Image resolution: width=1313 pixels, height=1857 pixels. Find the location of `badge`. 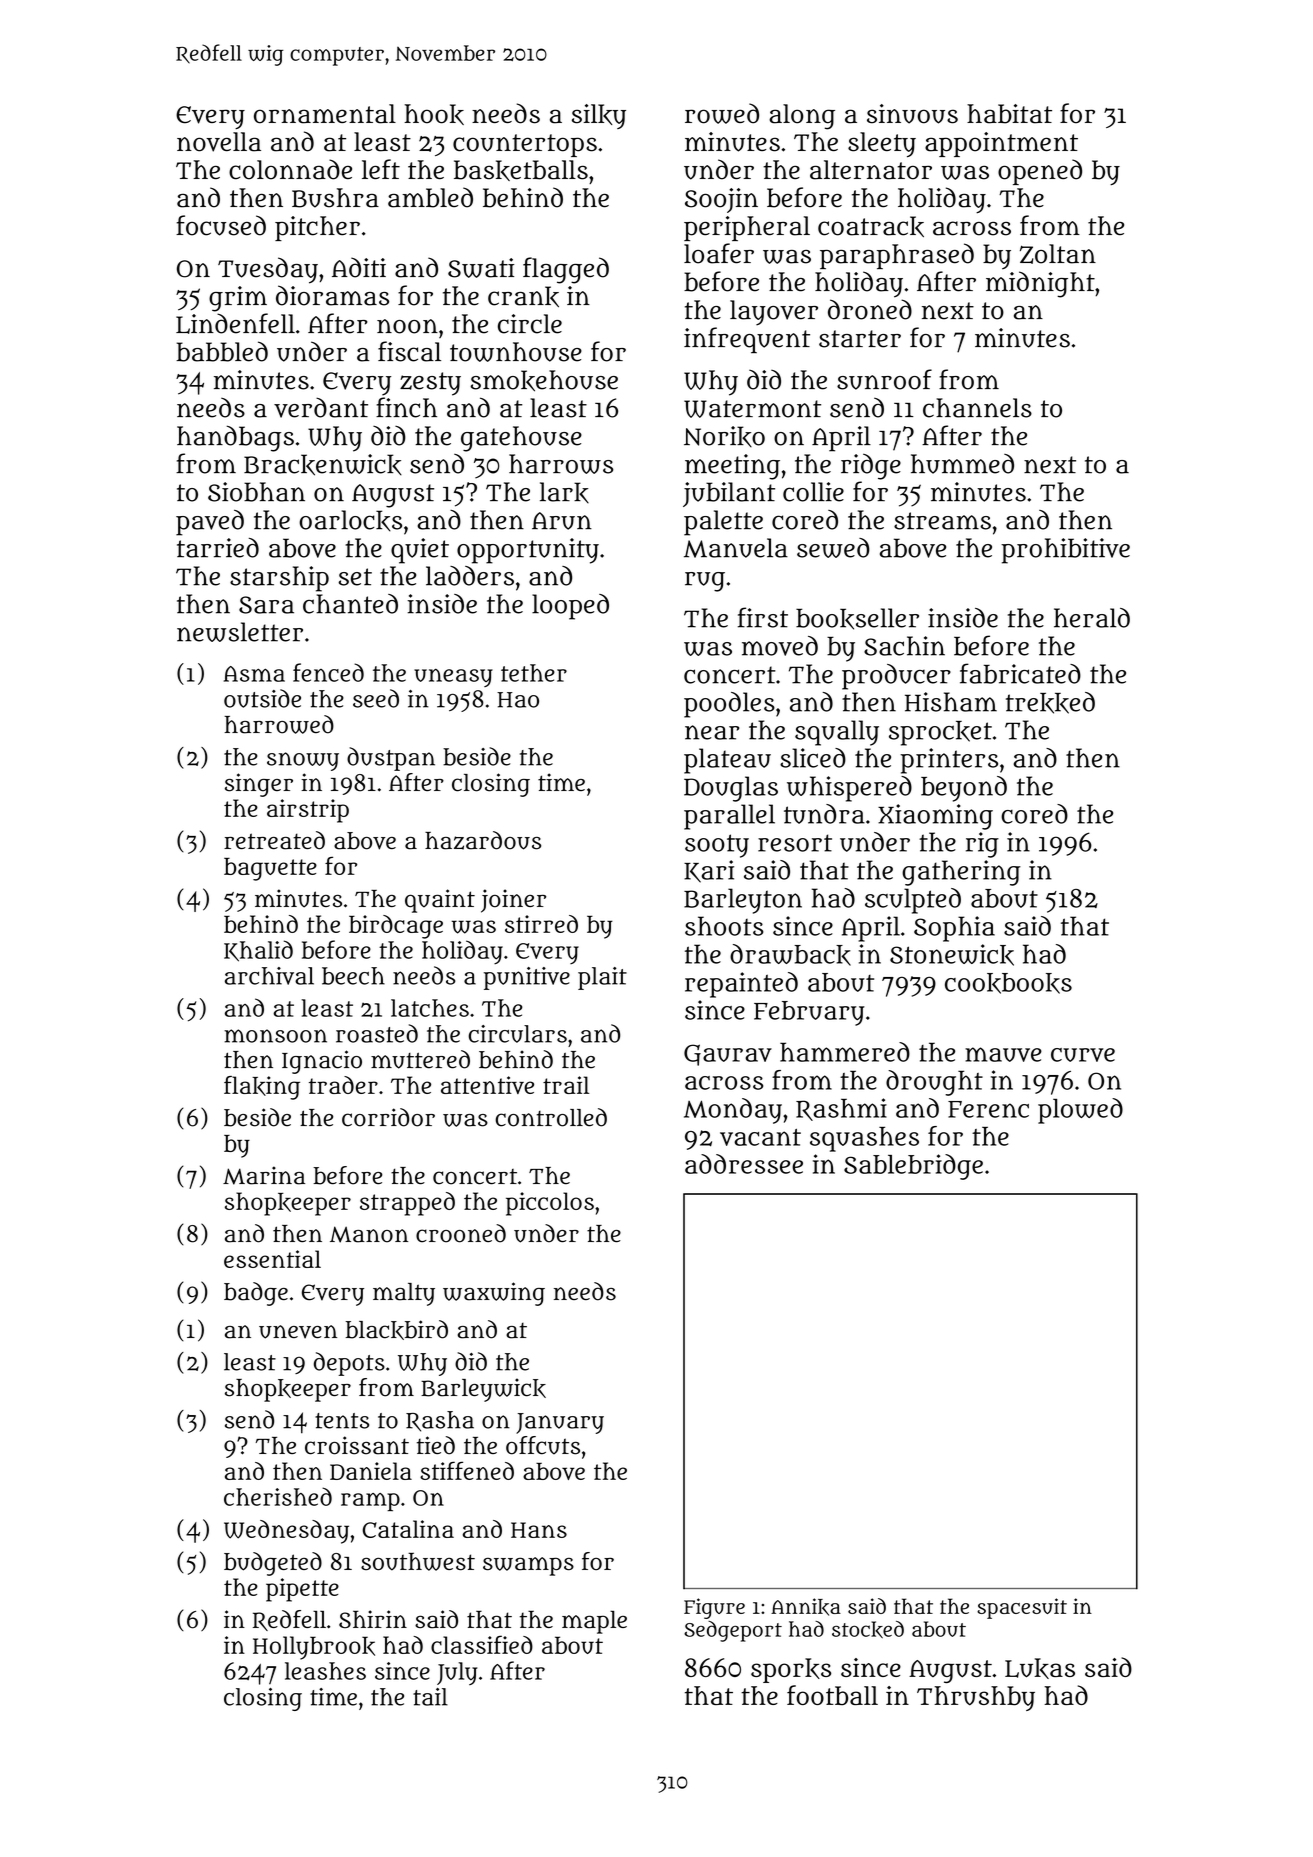

badge is located at coordinates (256, 1294).
